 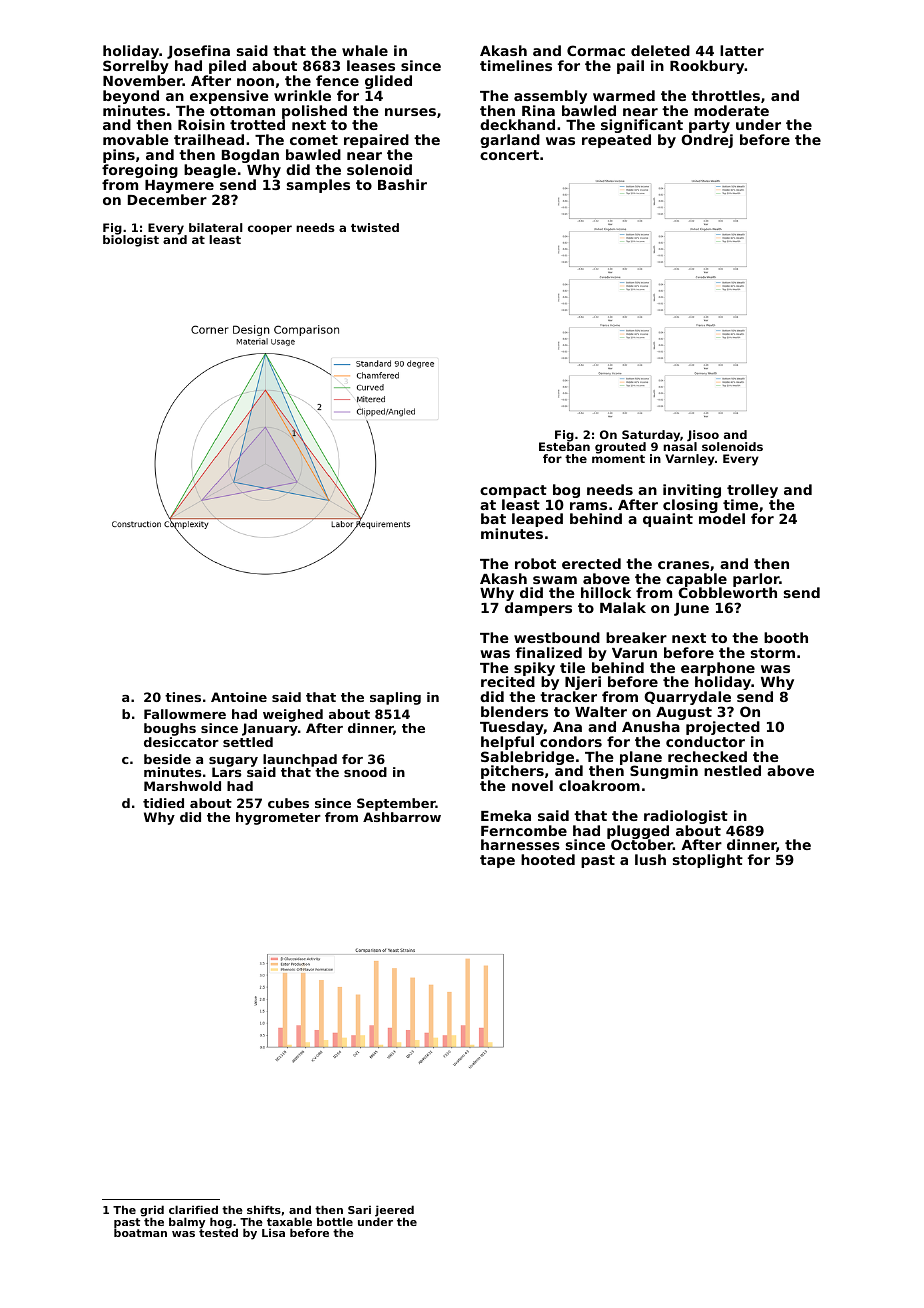 What do you see at coordinates (402, 817) in the image?
I see `Ashbarrow` at bounding box center [402, 817].
